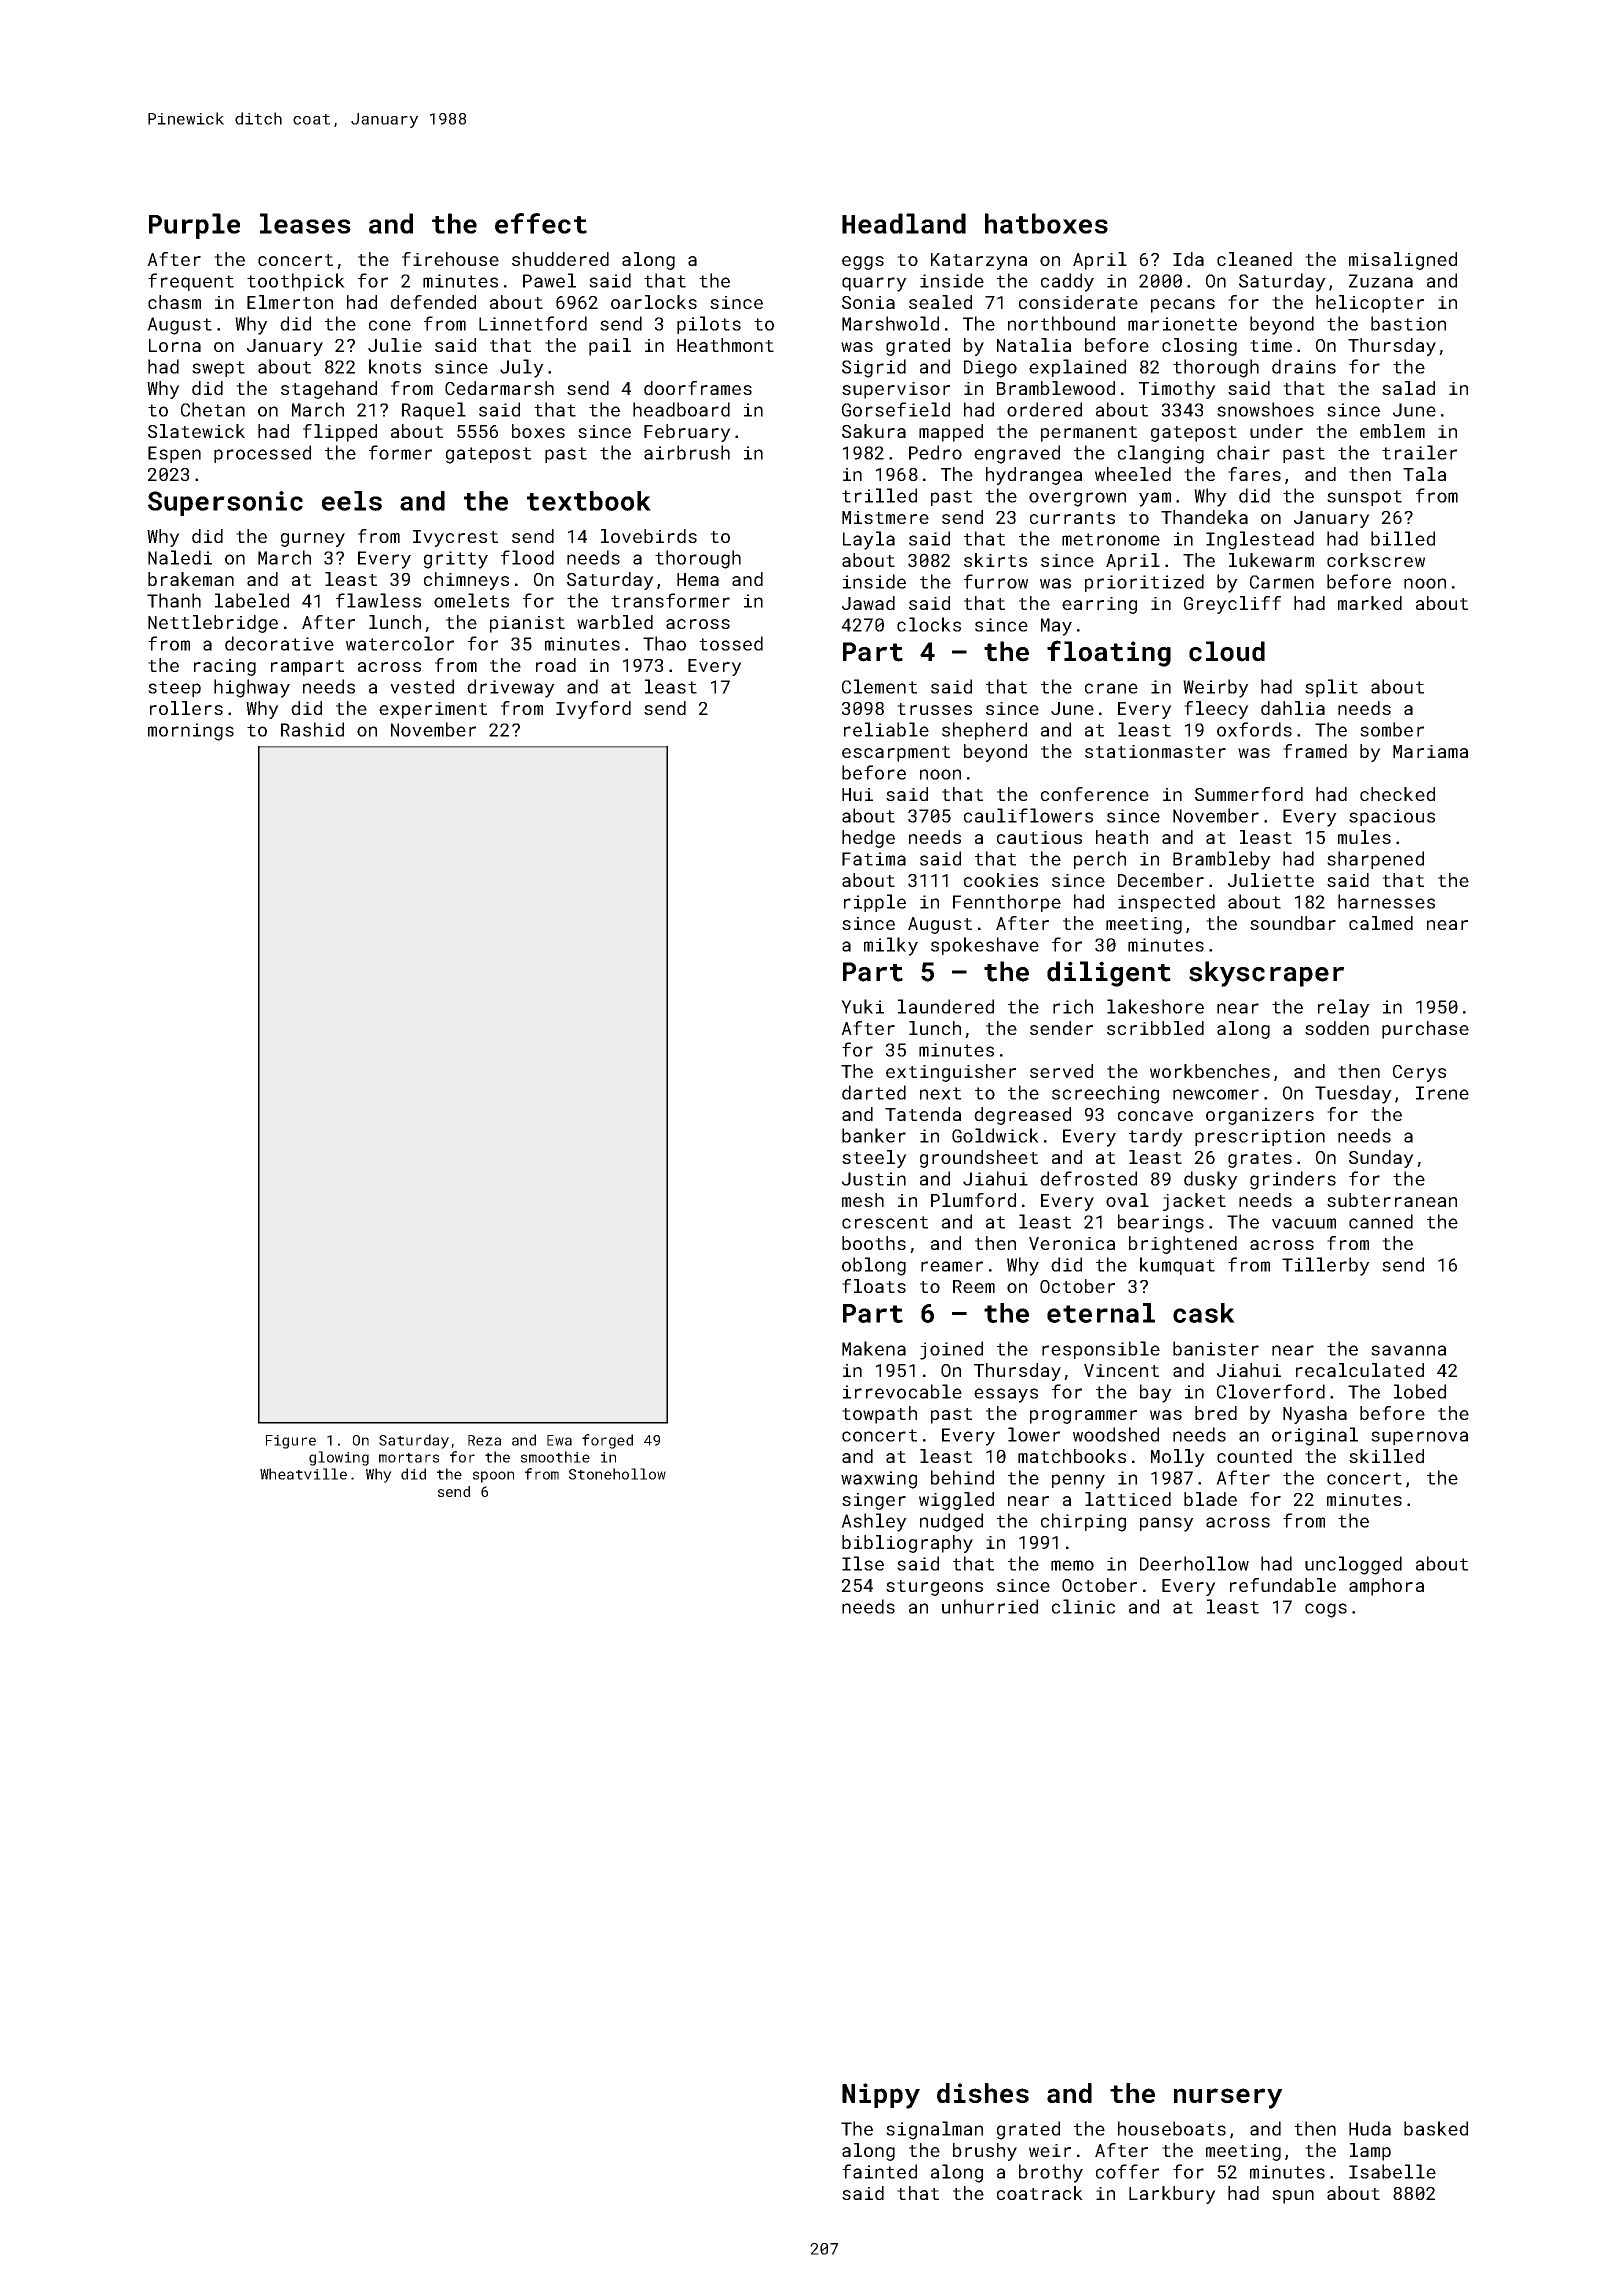 Image resolution: width=1620 pixels, height=2292 pixels. Describe the element at coordinates (1222, 860) in the screenshot. I see `Brambleby` at that location.
